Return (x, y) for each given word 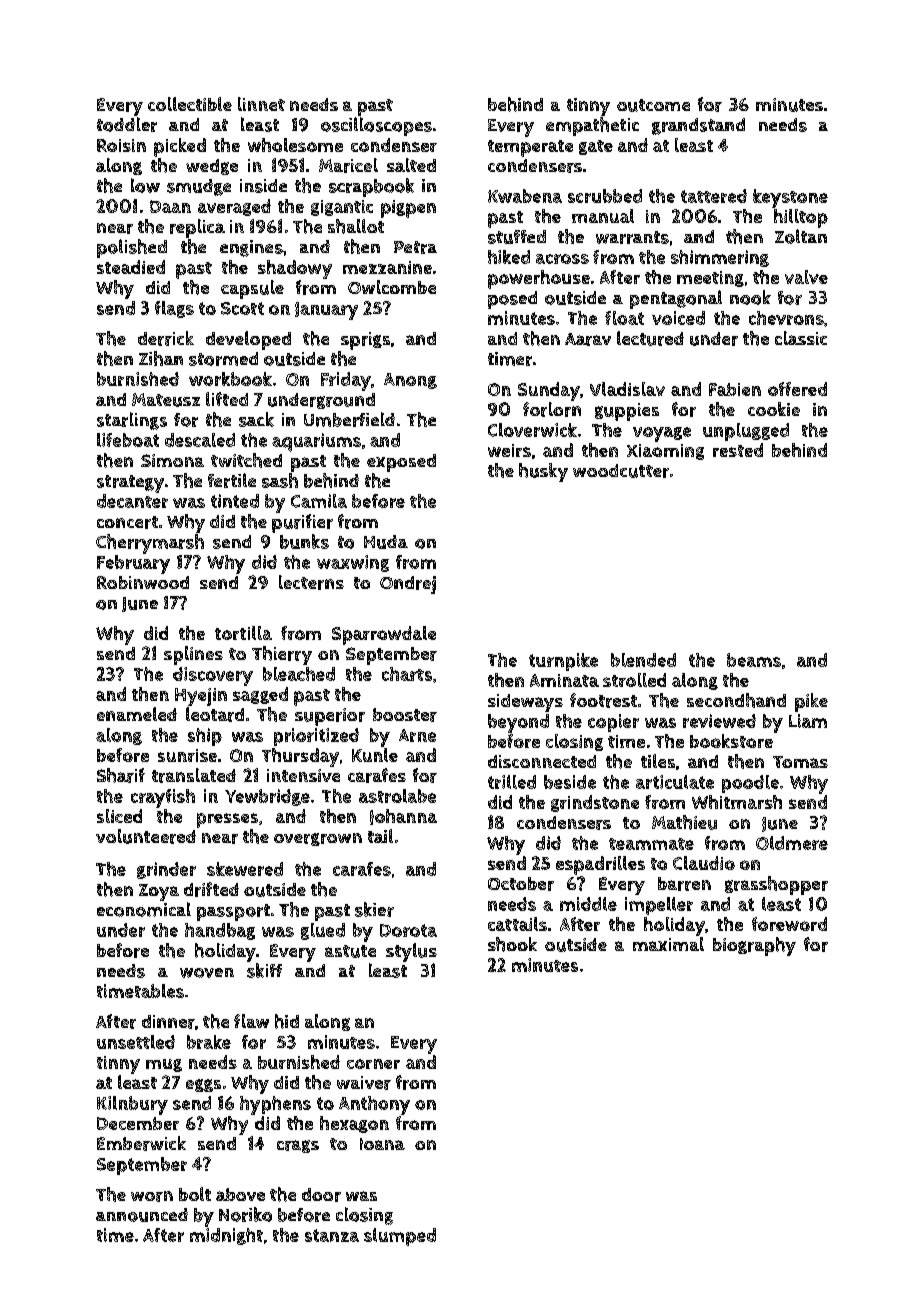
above (240, 1194)
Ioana (382, 1144)
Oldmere (792, 843)
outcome (653, 105)
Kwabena (525, 196)
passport (233, 912)
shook (512, 944)
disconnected (542, 761)
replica (197, 228)
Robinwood (143, 582)
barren (684, 884)
